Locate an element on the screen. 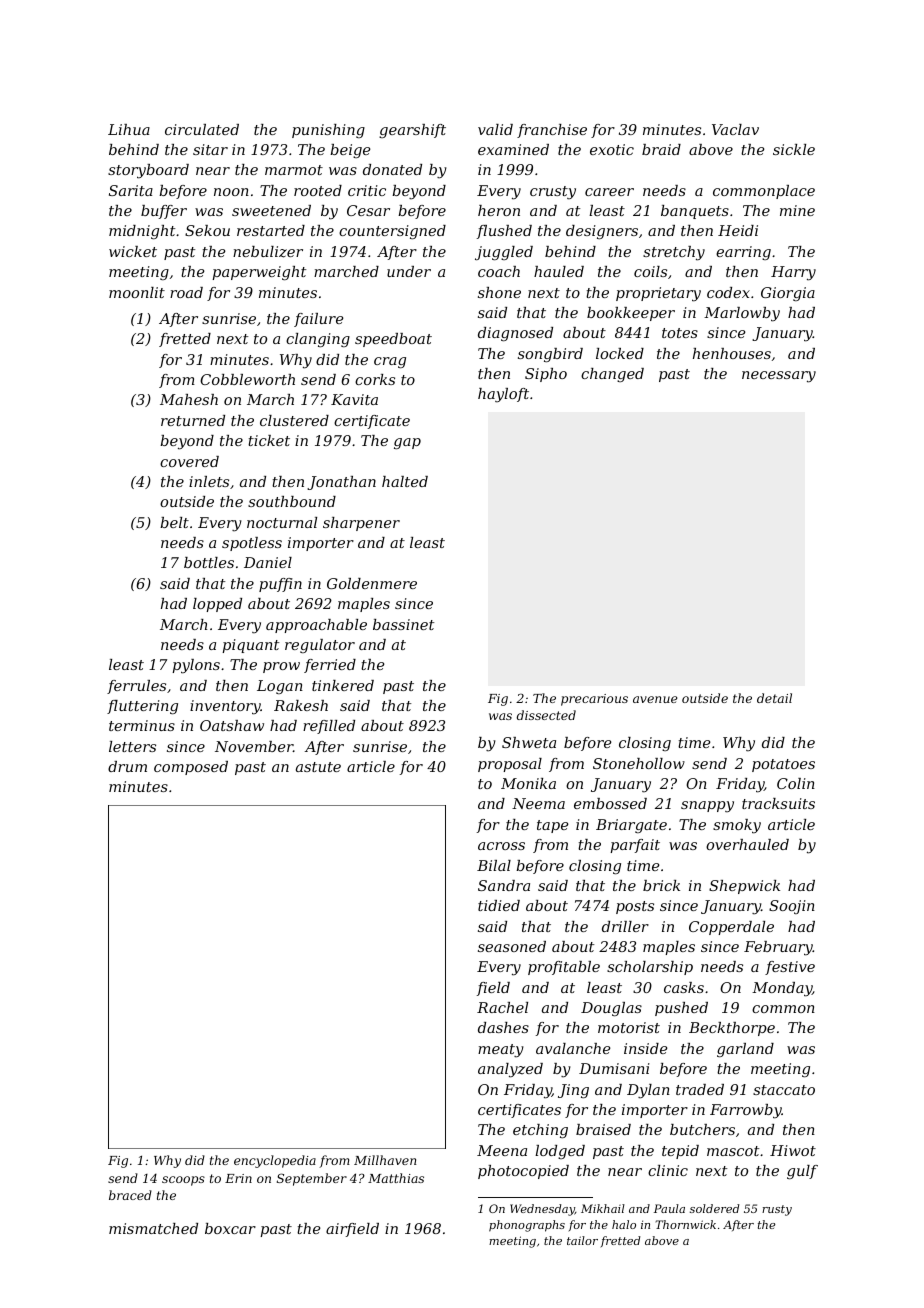  proposal is located at coordinates (510, 765).
